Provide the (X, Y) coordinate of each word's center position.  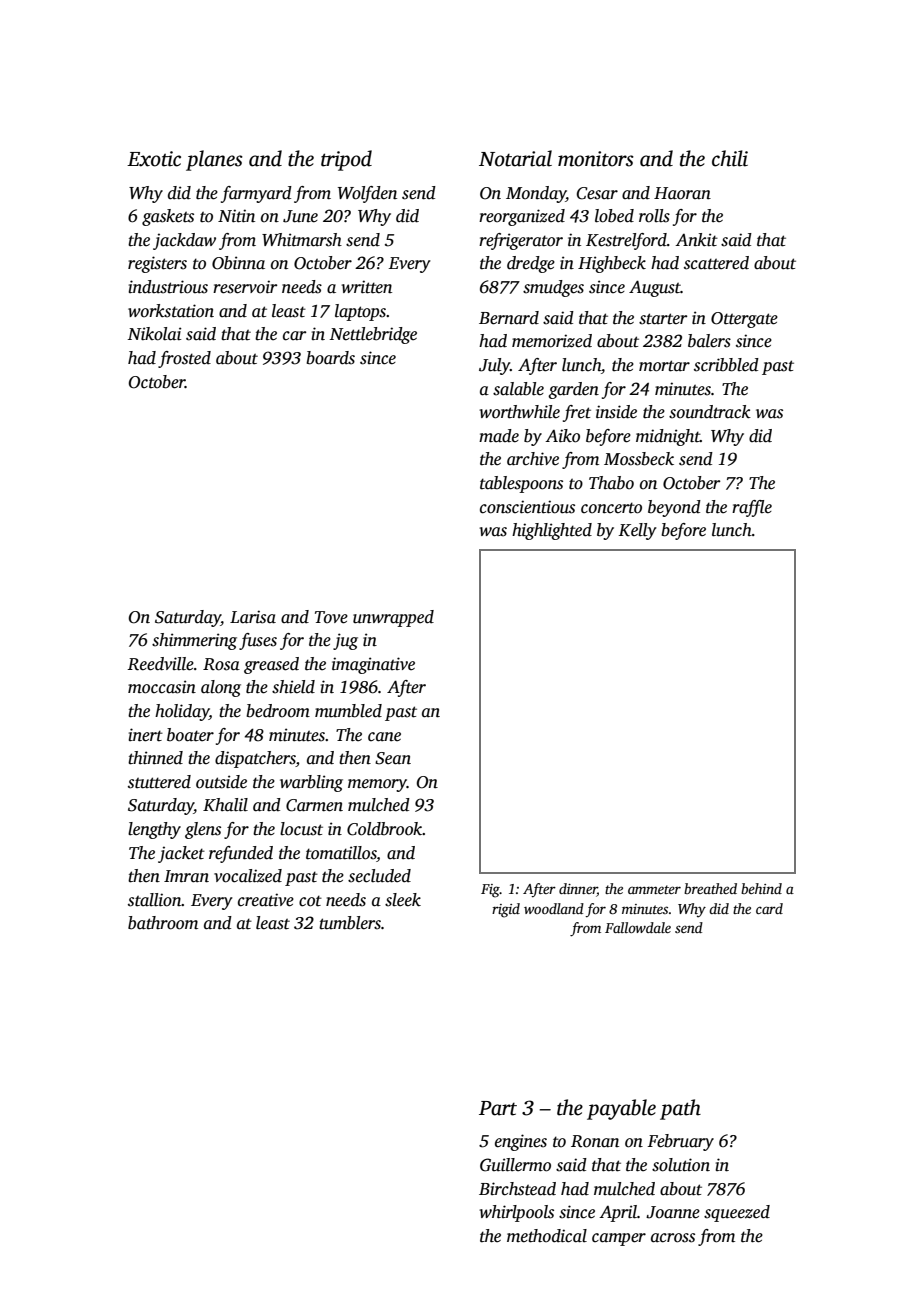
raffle (752, 508)
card (769, 908)
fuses (258, 641)
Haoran (682, 193)
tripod (346, 160)
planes (214, 160)
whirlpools (516, 1213)
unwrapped (393, 618)
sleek (403, 900)
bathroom (163, 923)
